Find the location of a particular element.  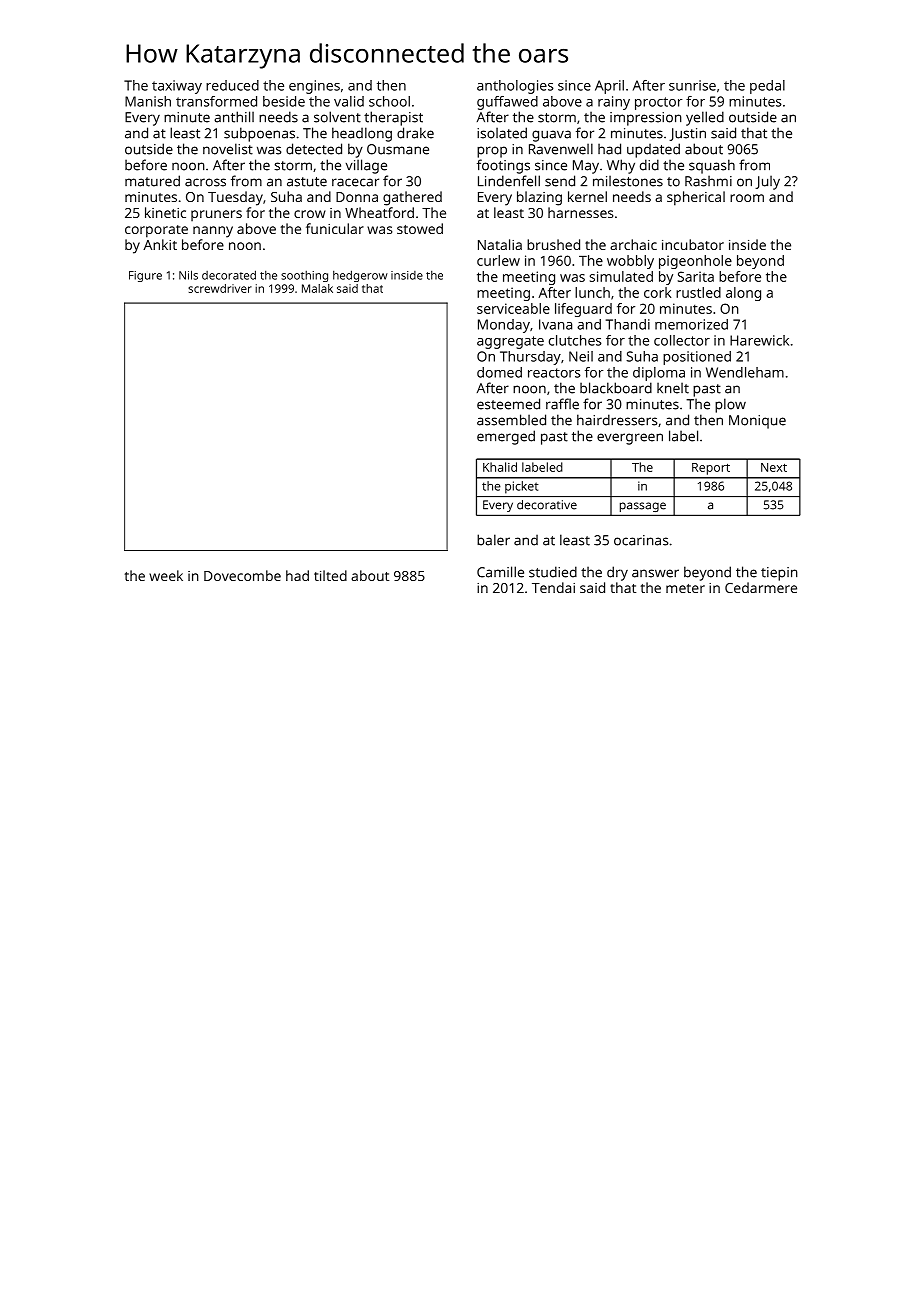

sunrise is located at coordinates (692, 85).
